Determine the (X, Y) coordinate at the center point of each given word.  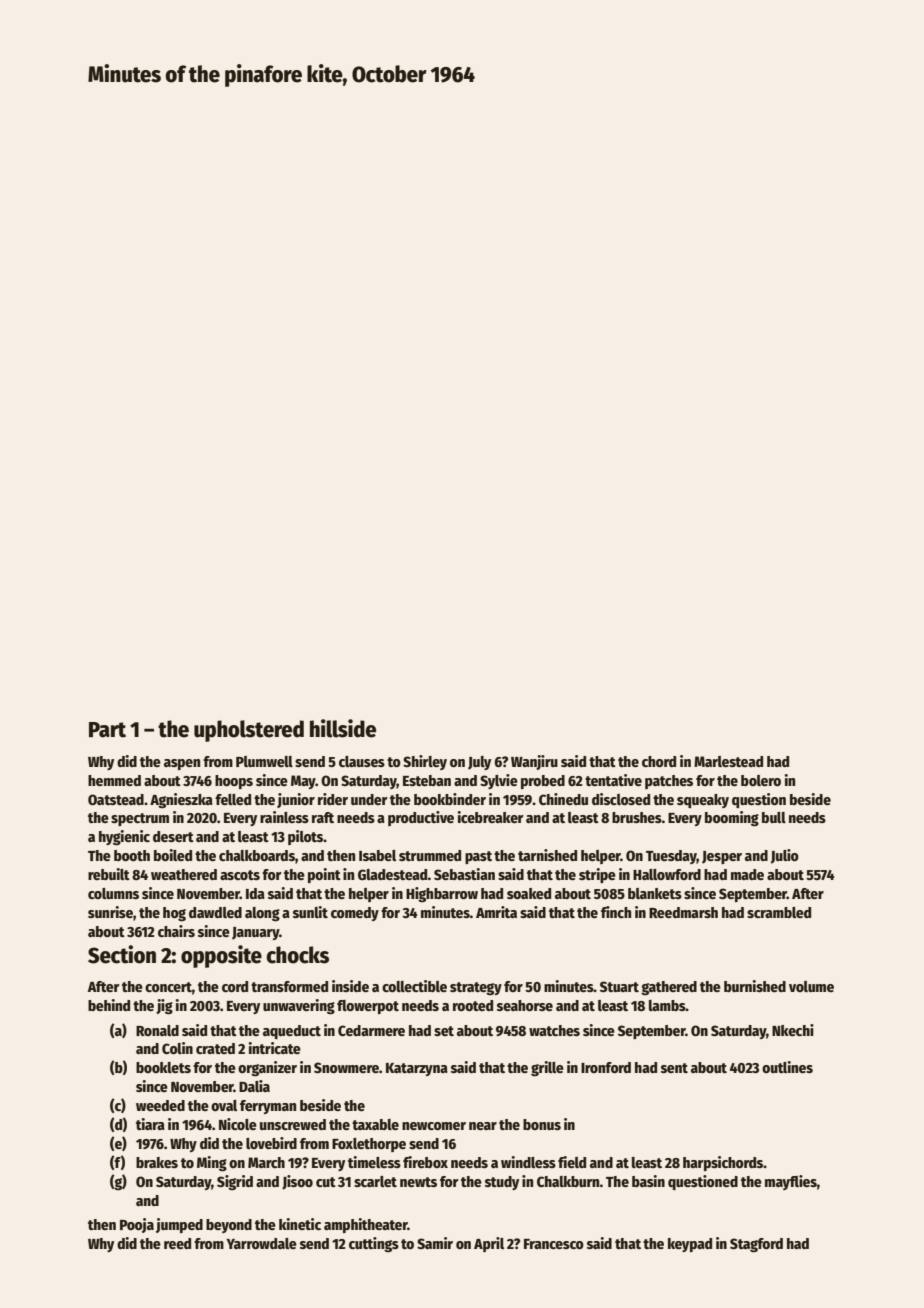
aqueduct (292, 1032)
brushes (637, 817)
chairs (176, 931)
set (444, 1031)
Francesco (554, 1244)
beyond (229, 1226)
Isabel (377, 855)
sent (674, 1068)
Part (107, 730)
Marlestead (728, 761)
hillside (343, 728)
